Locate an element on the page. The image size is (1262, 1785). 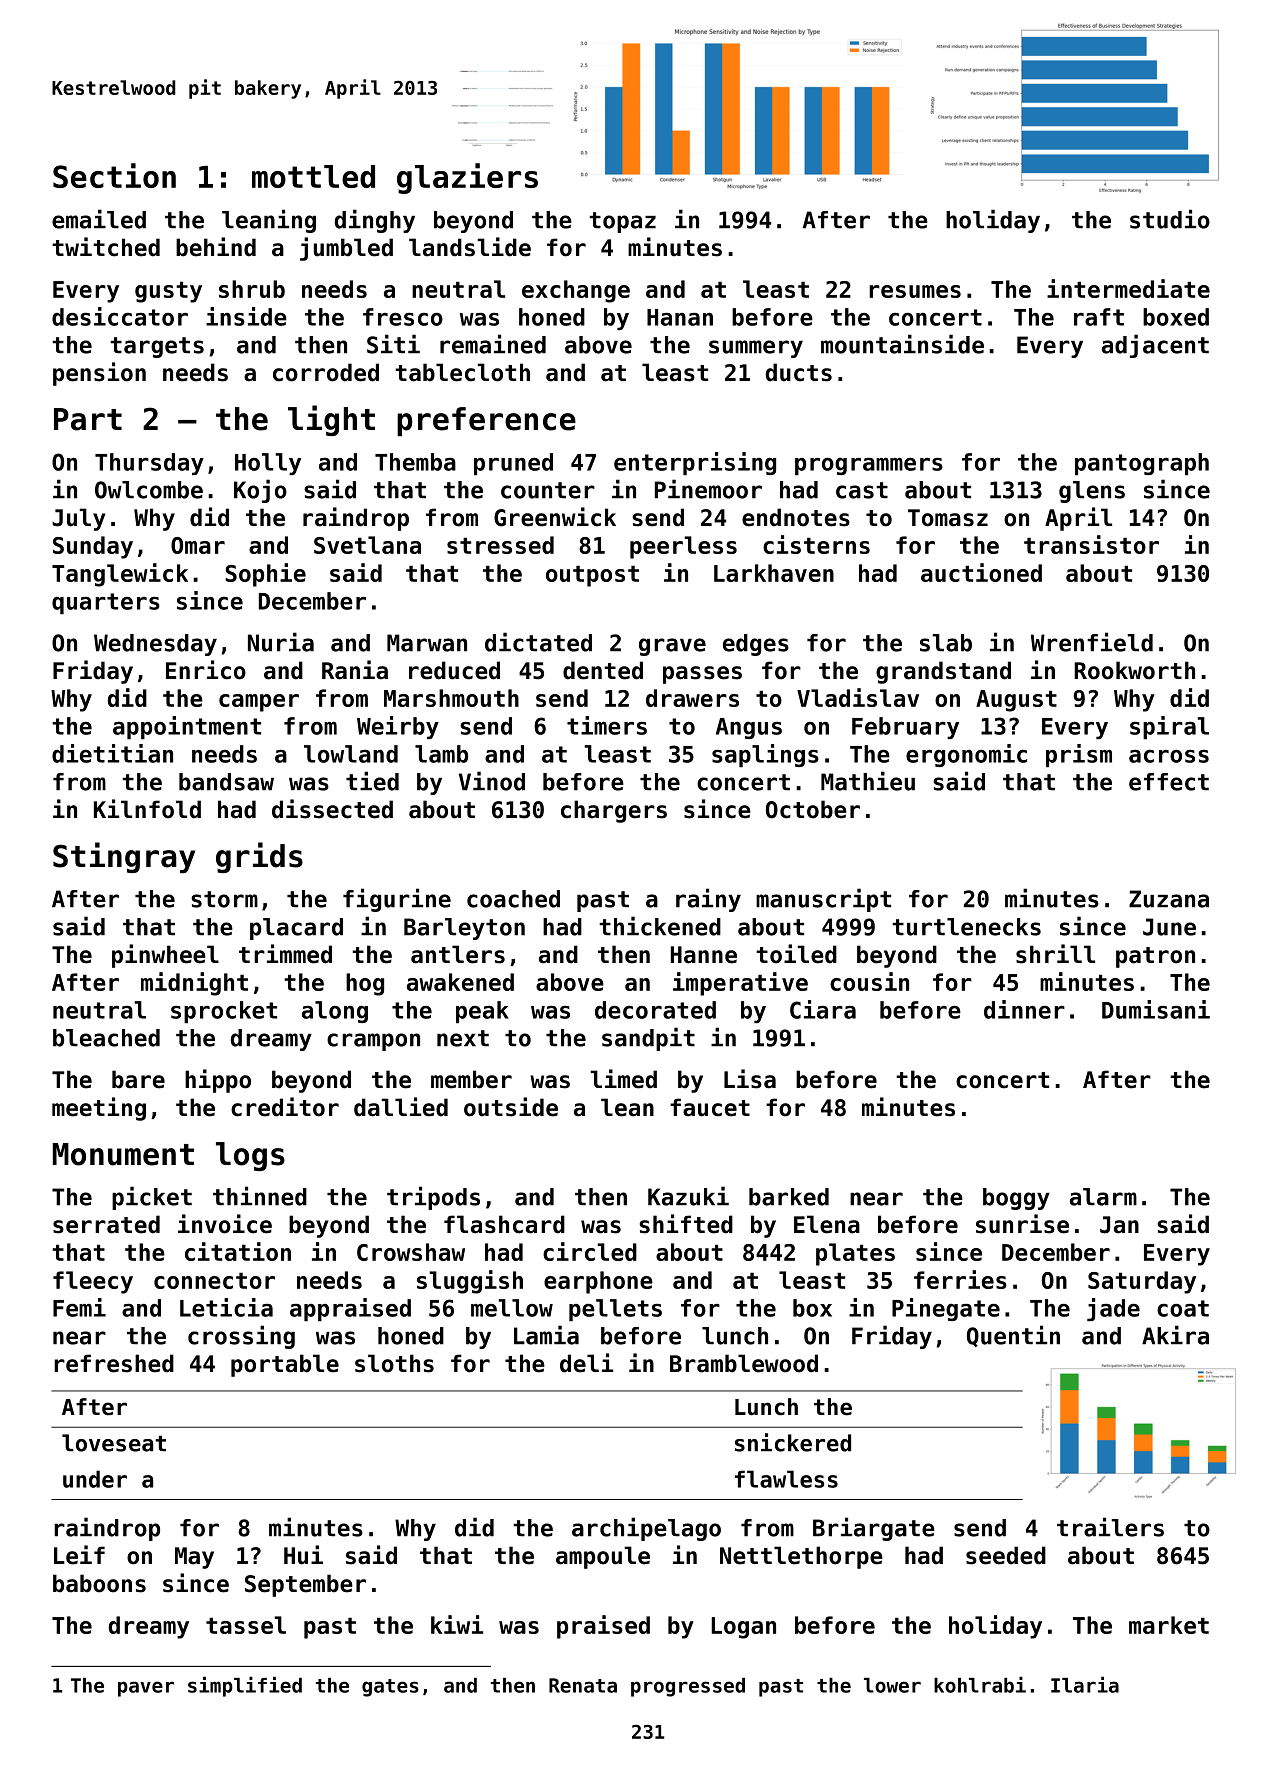
drawers is located at coordinates (692, 698).
